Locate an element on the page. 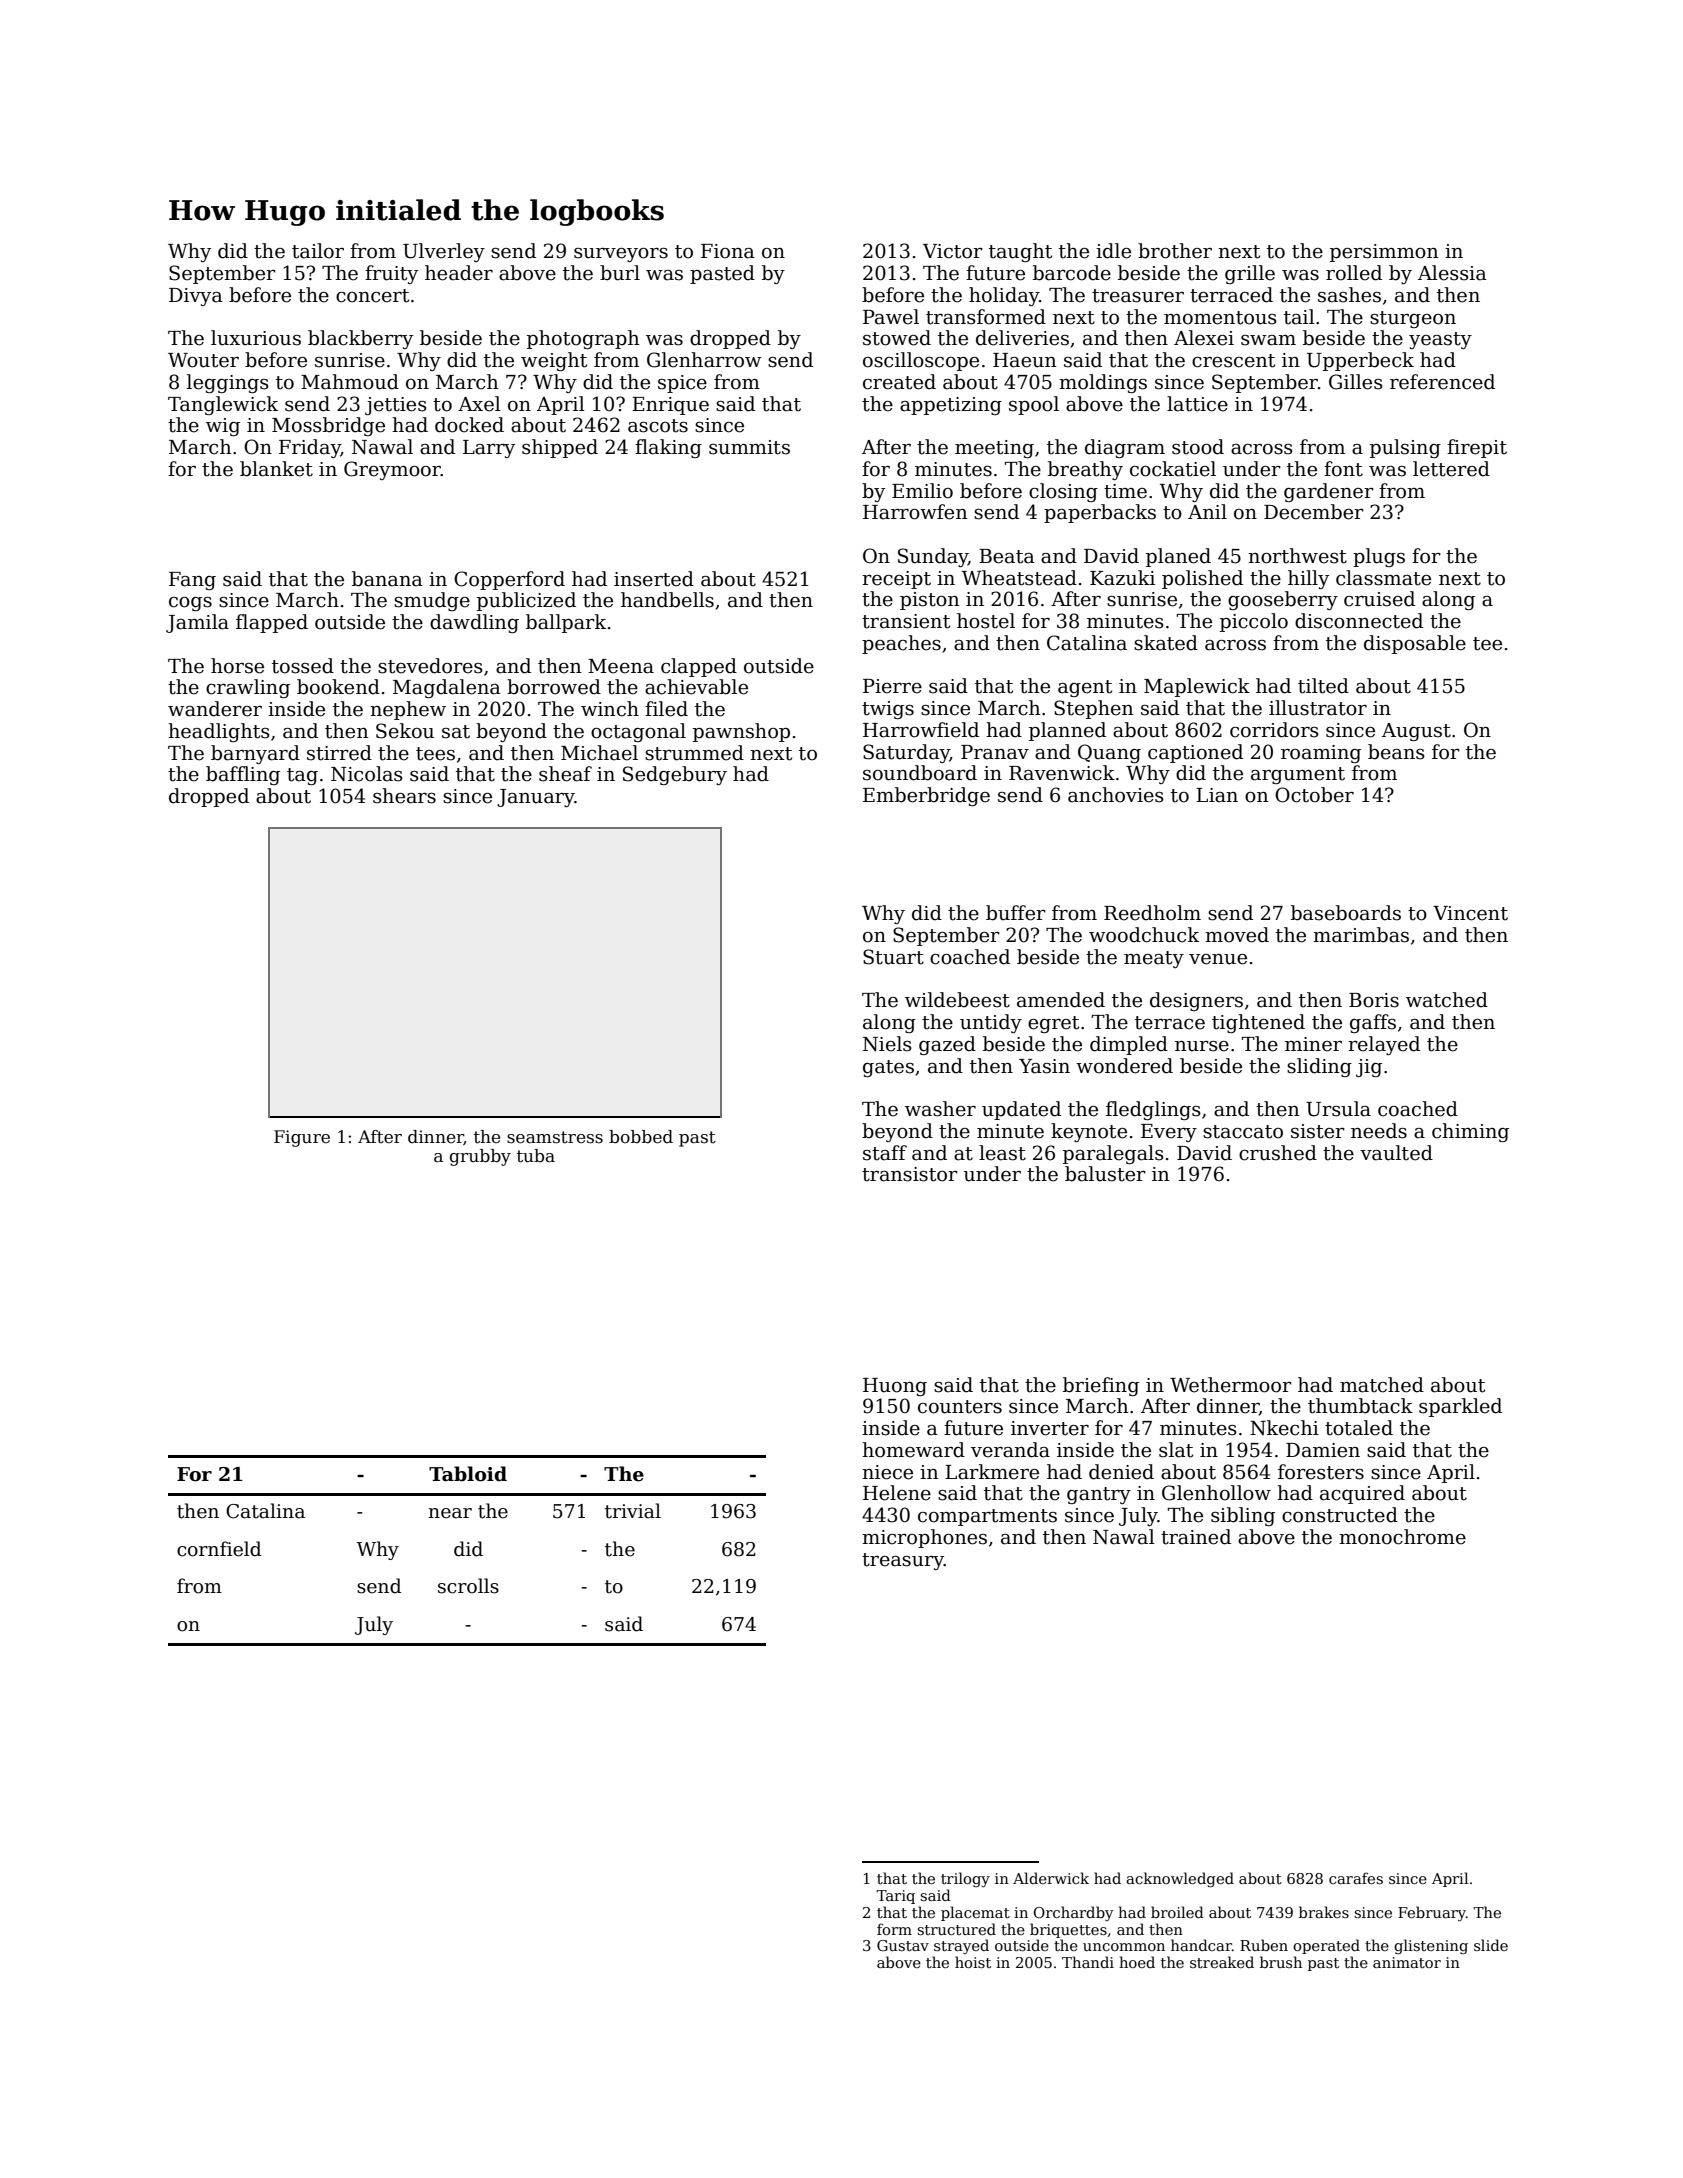 This document has height=2178, width=1683. clapped is located at coordinates (699, 667).
